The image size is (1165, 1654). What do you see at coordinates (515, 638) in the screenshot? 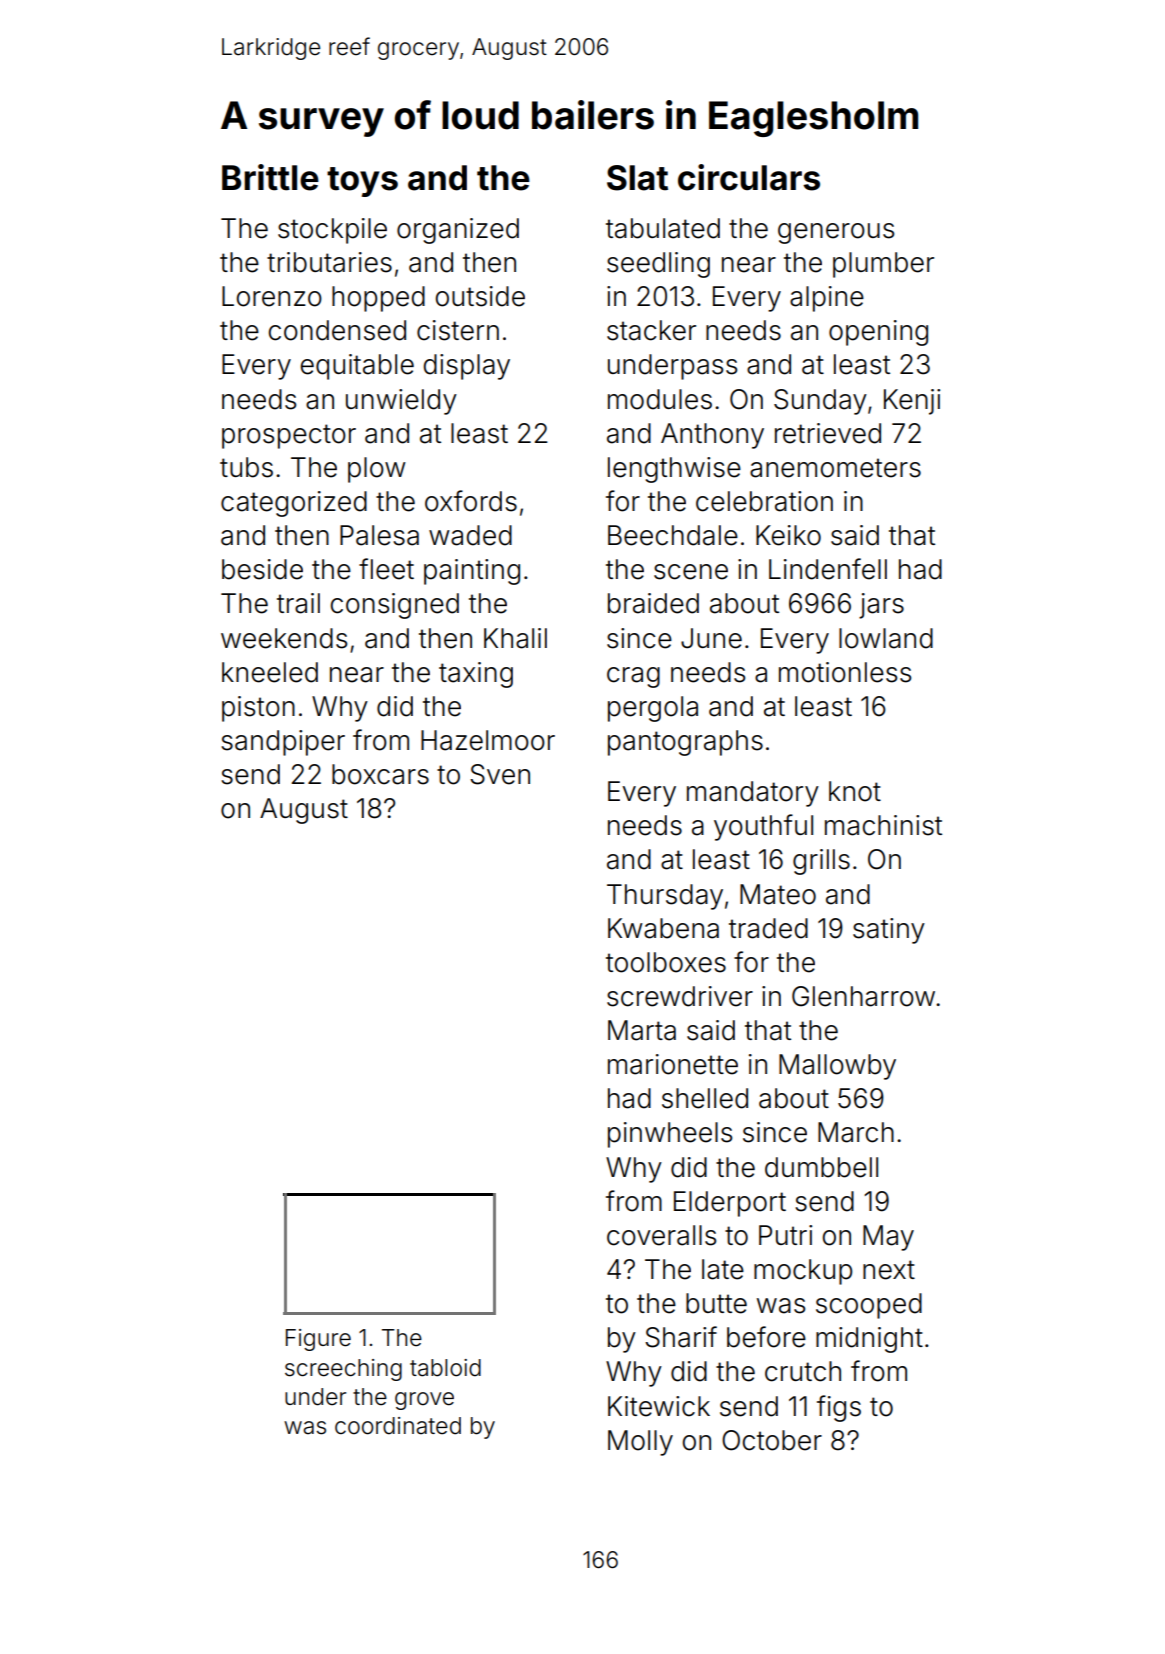
I see `Khalil` at bounding box center [515, 638].
